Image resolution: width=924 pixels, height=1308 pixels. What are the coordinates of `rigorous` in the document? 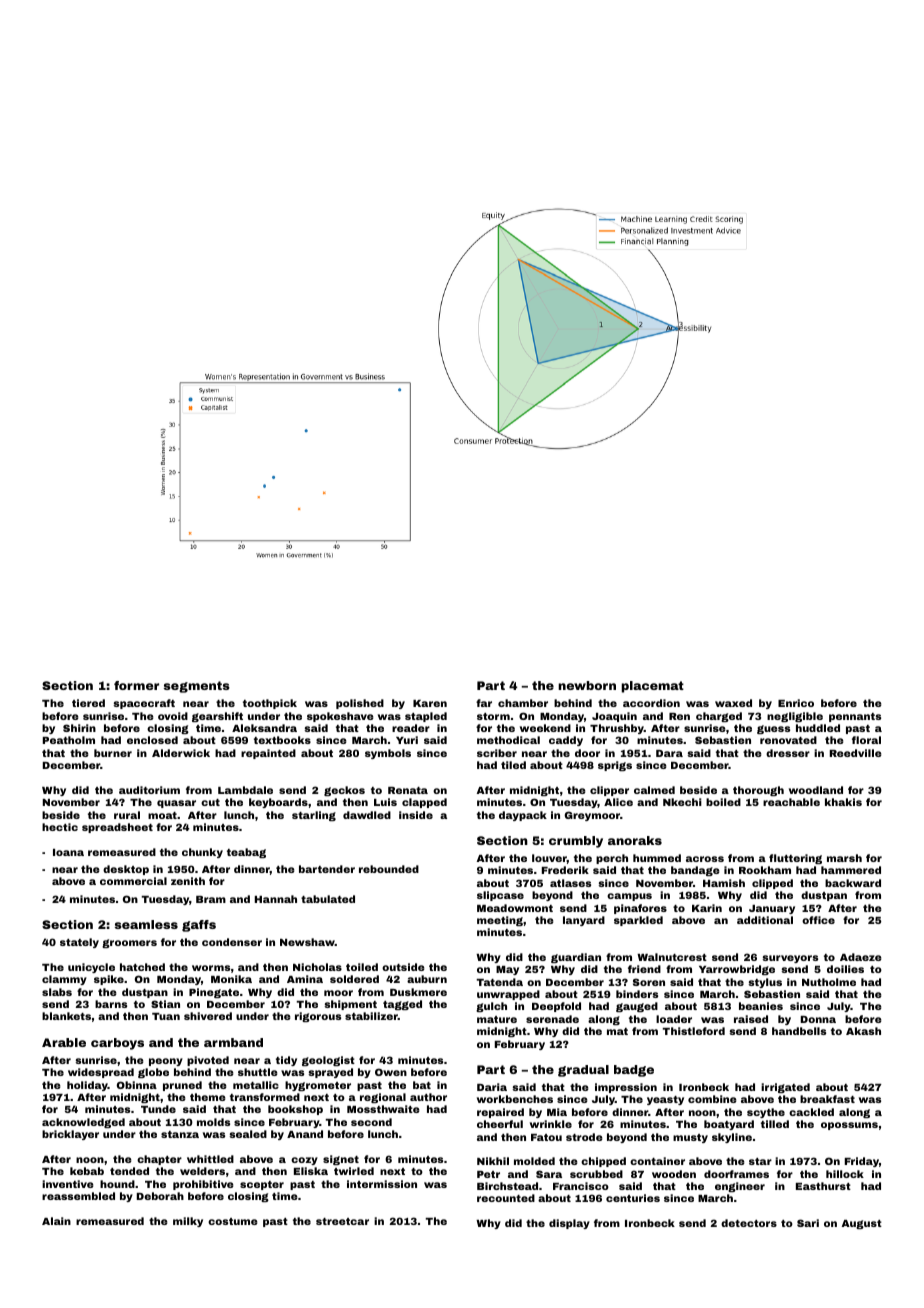 It's located at (318, 1017).
